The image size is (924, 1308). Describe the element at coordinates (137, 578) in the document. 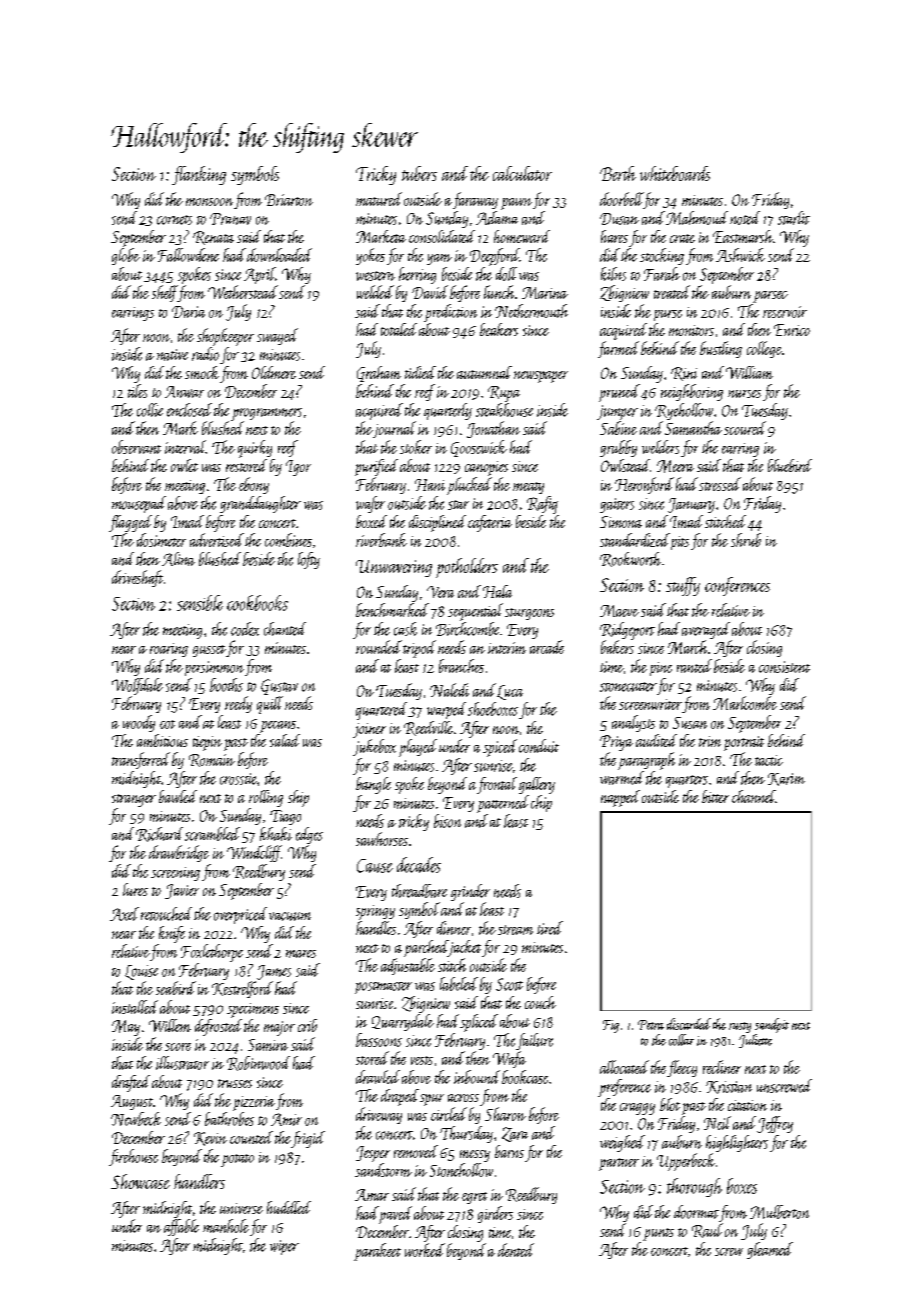

I see `driveshaft` at that location.
